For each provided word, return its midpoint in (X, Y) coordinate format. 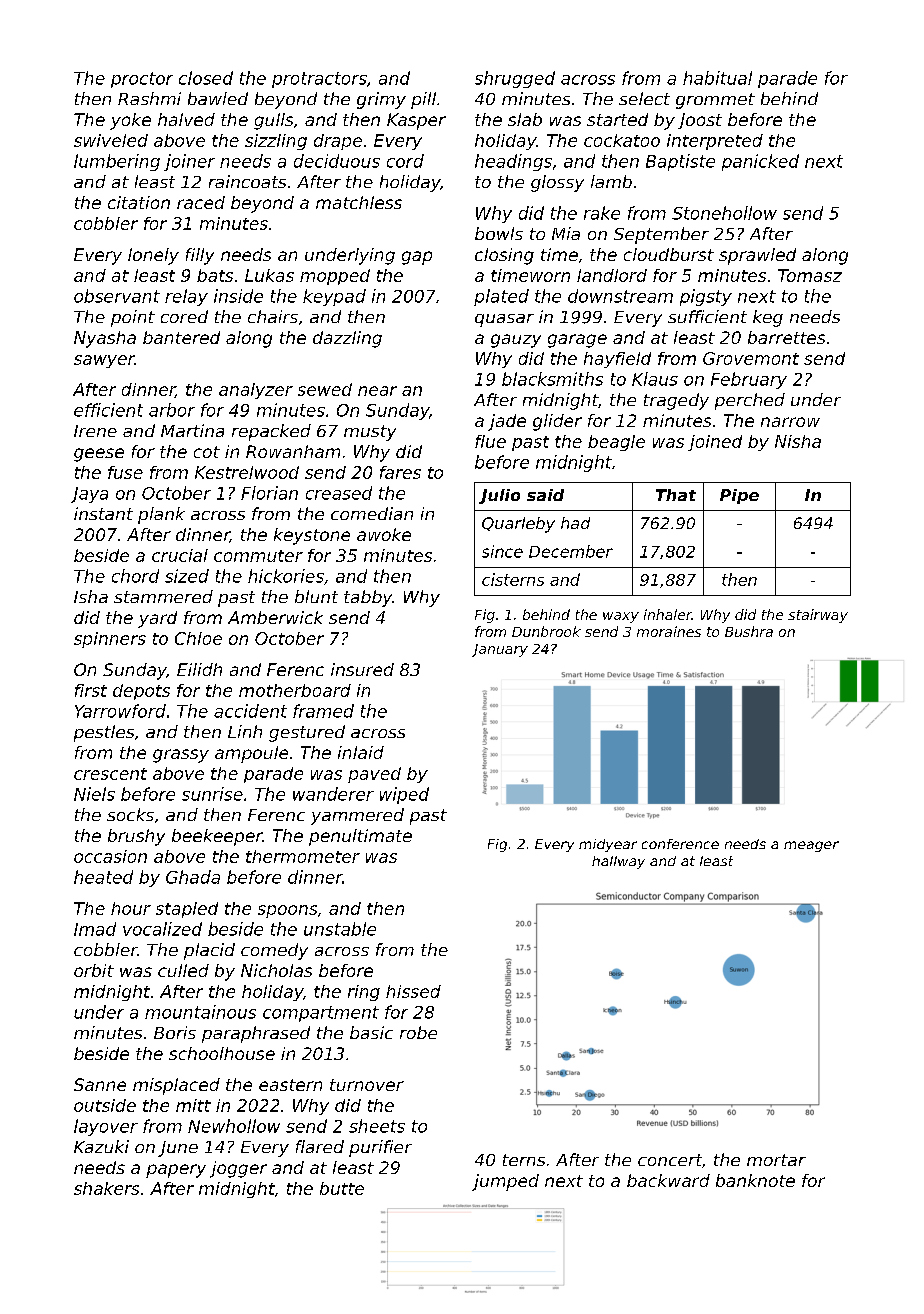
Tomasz (810, 275)
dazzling (347, 339)
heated (103, 877)
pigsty (706, 297)
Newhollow (234, 1126)
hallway (618, 862)
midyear (608, 845)
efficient (108, 410)
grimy (381, 100)
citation (139, 202)
